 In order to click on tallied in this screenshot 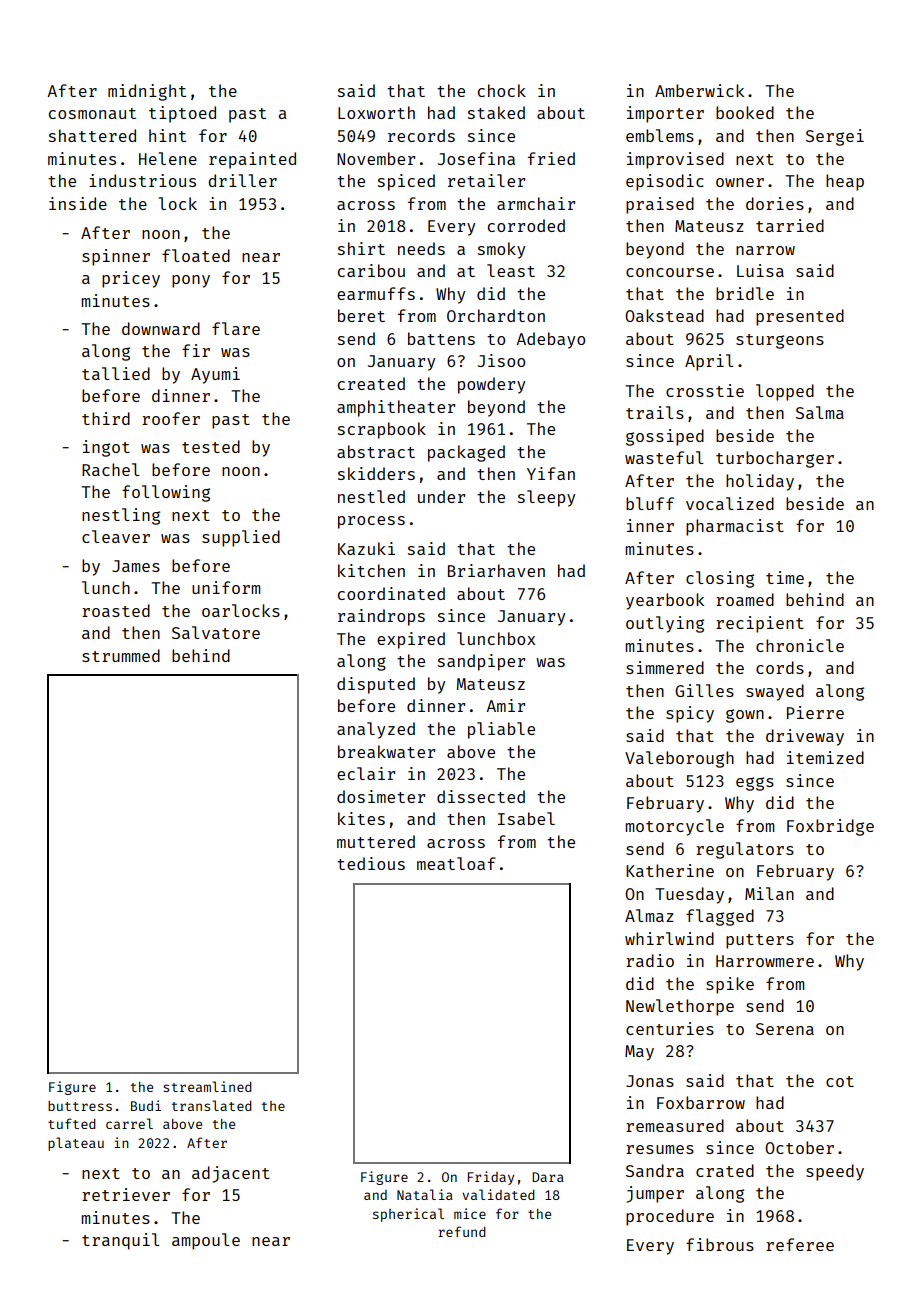, I will do `click(116, 373)`.
